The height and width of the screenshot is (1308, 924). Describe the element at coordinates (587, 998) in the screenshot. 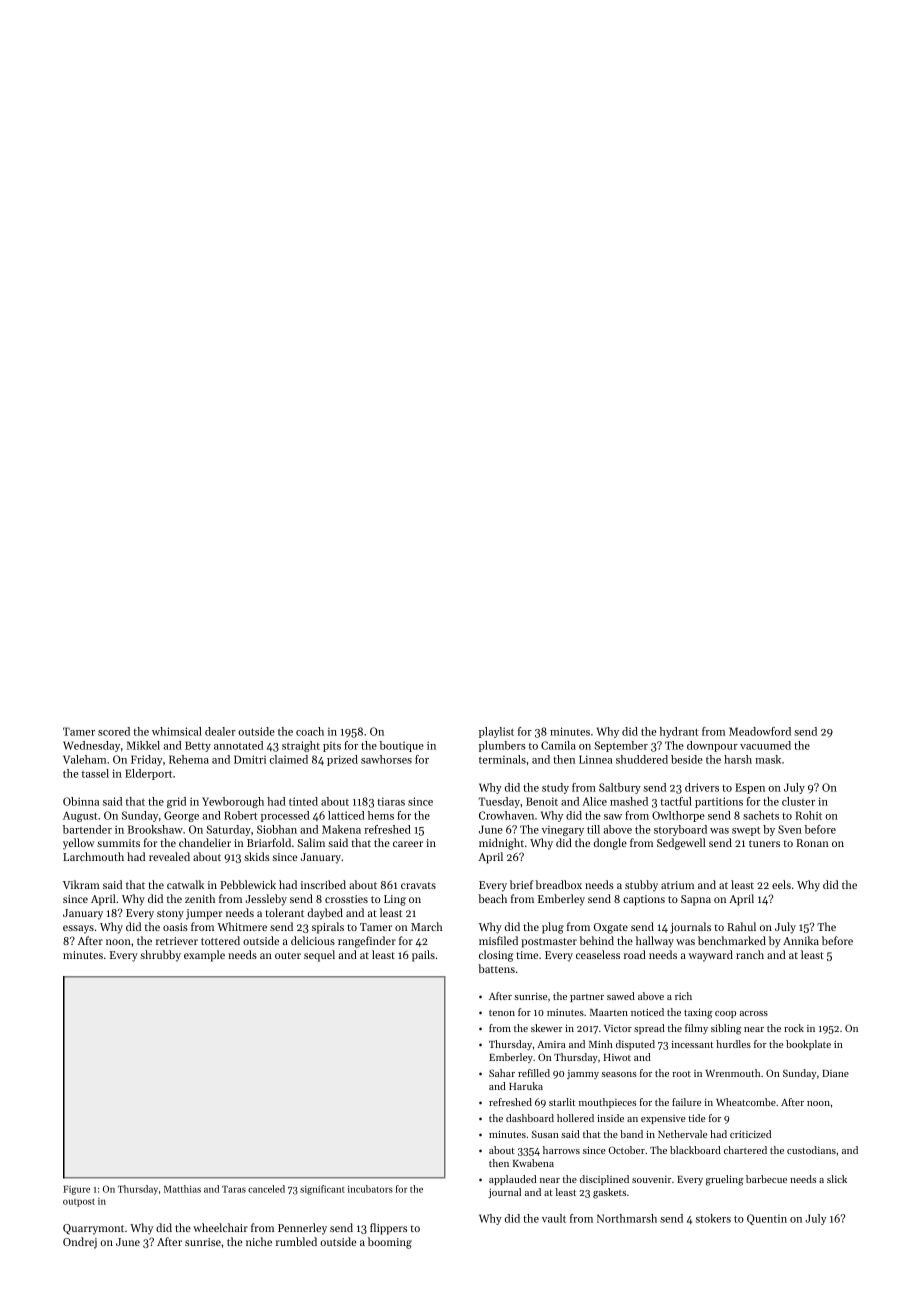

I see `partner` at that location.
